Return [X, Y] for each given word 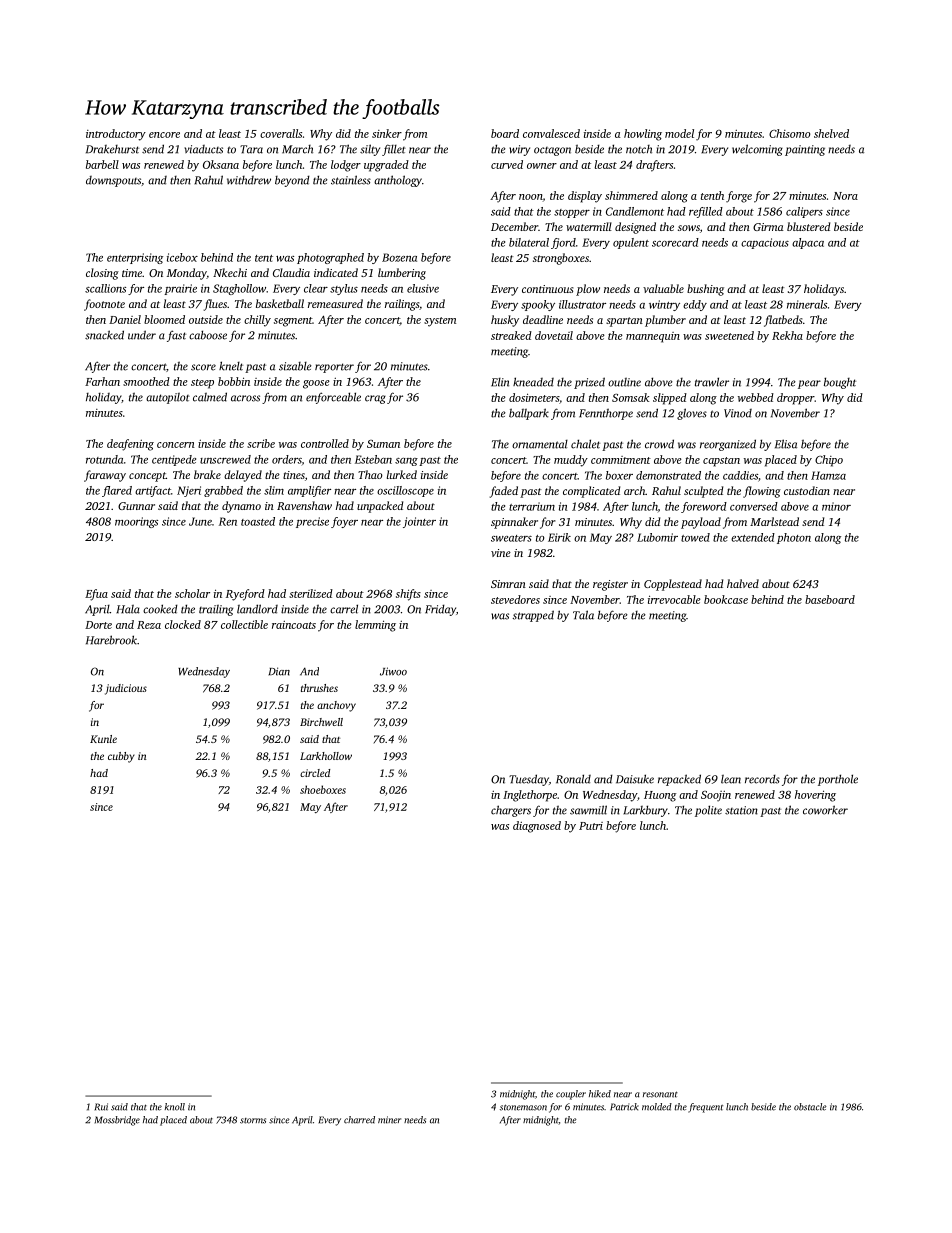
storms [253, 1121]
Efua [96, 595]
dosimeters [534, 397]
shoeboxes [323, 789]
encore [164, 135]
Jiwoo [393, 671]
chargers [511, 811]
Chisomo [789, 133]
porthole [838, 780]
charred [359, 1120]
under [142, 335]
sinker [387, 133]
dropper [796, 399]
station [741, 810]
